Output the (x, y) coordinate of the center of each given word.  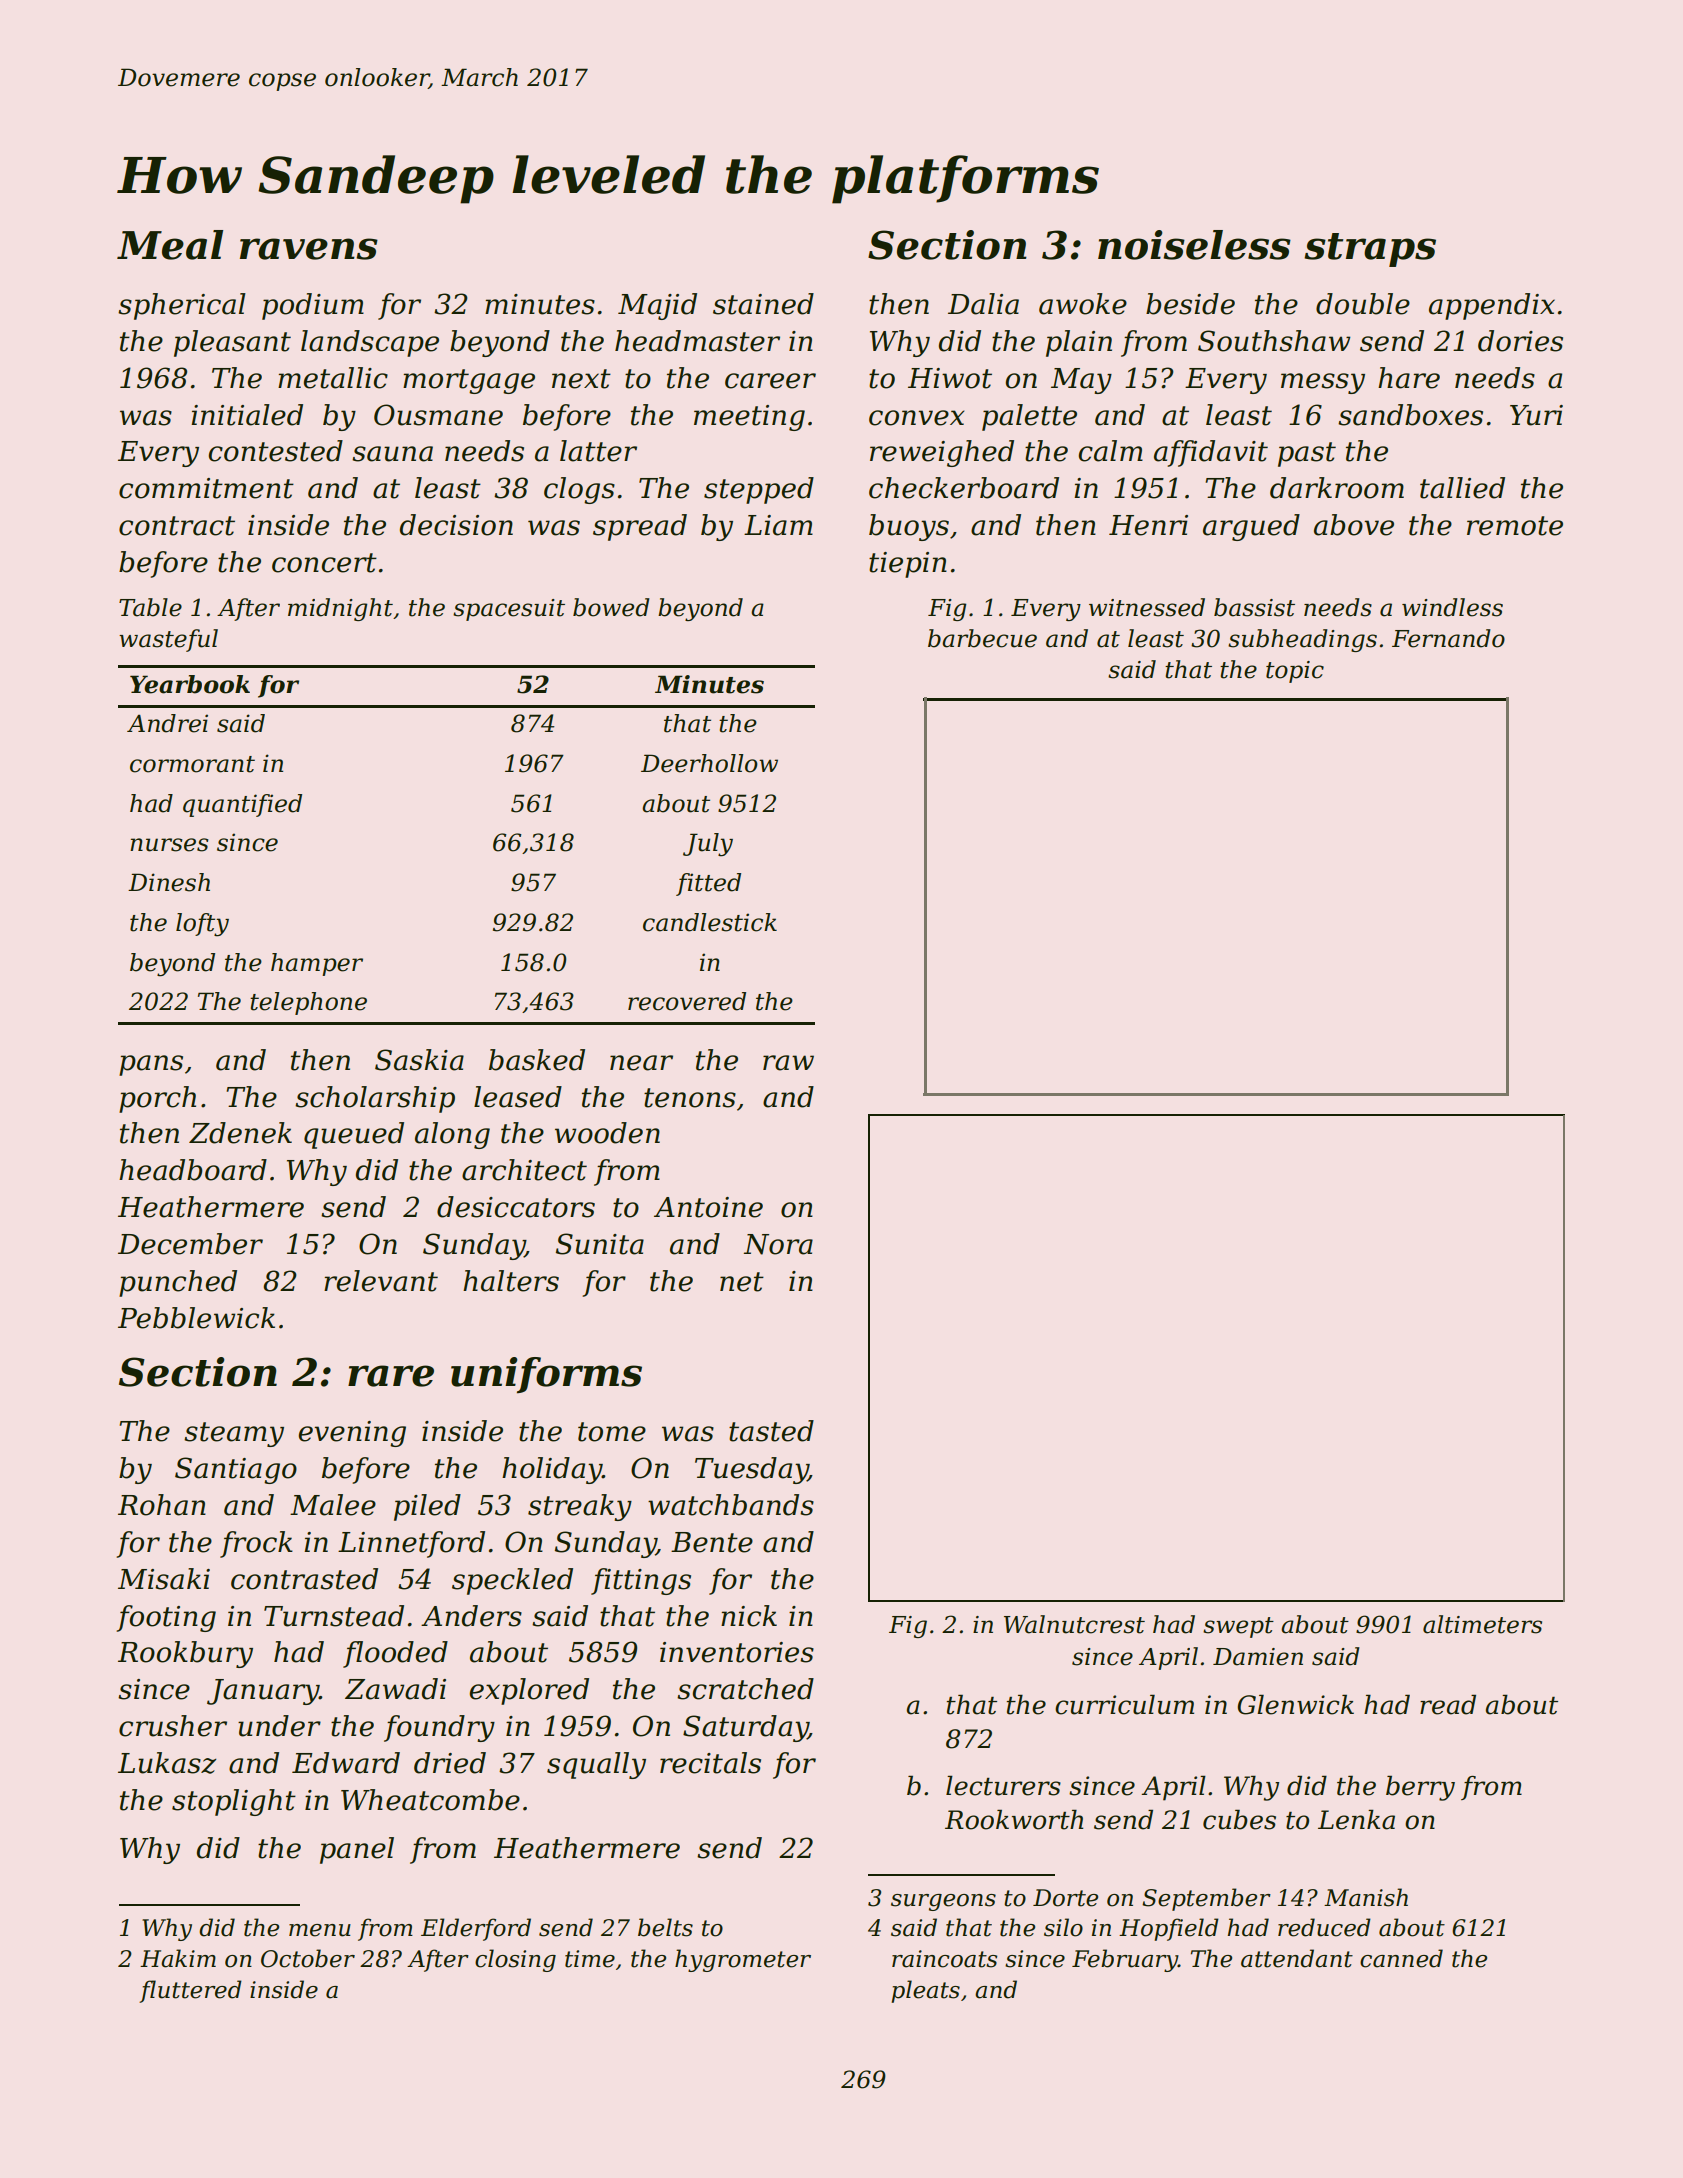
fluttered (190, 1991)
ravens (309, 249)
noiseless (1194, 245)
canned (1401, 1958)
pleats (925, 1991)
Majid (657, 306)
